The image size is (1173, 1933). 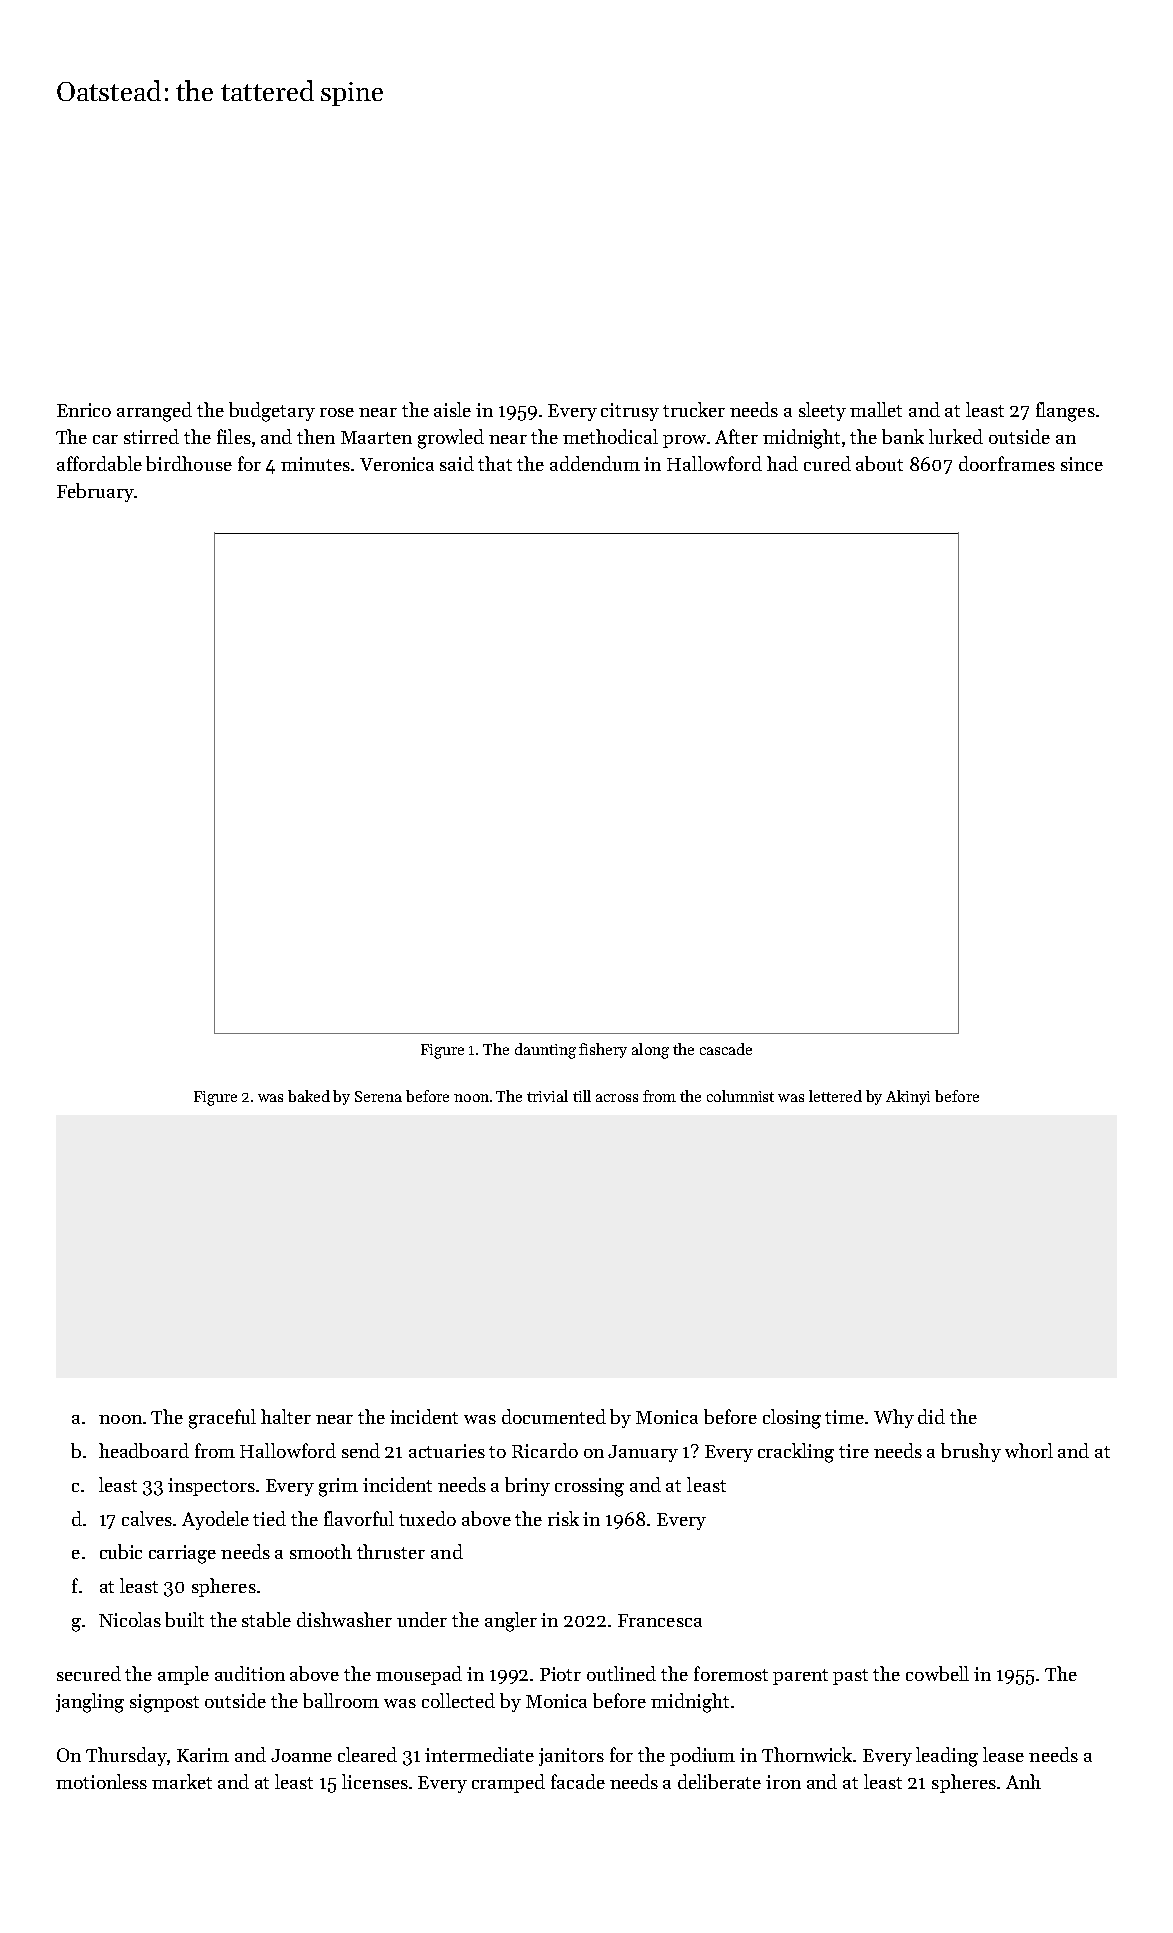 I want to click on methodical, so click(x=610, y=436).
